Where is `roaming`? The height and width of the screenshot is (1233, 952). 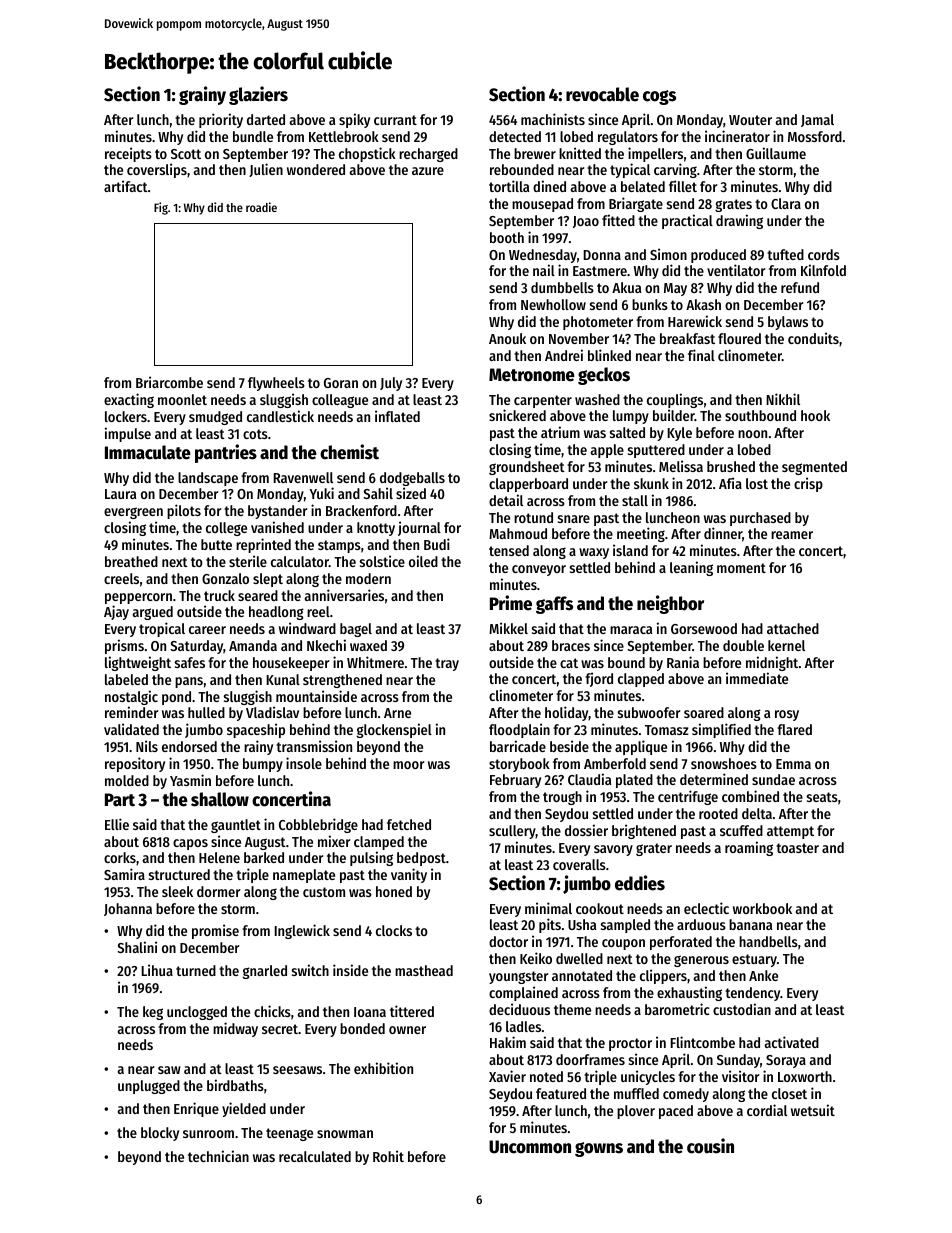 roaming is located at coordinates (749, 848).
